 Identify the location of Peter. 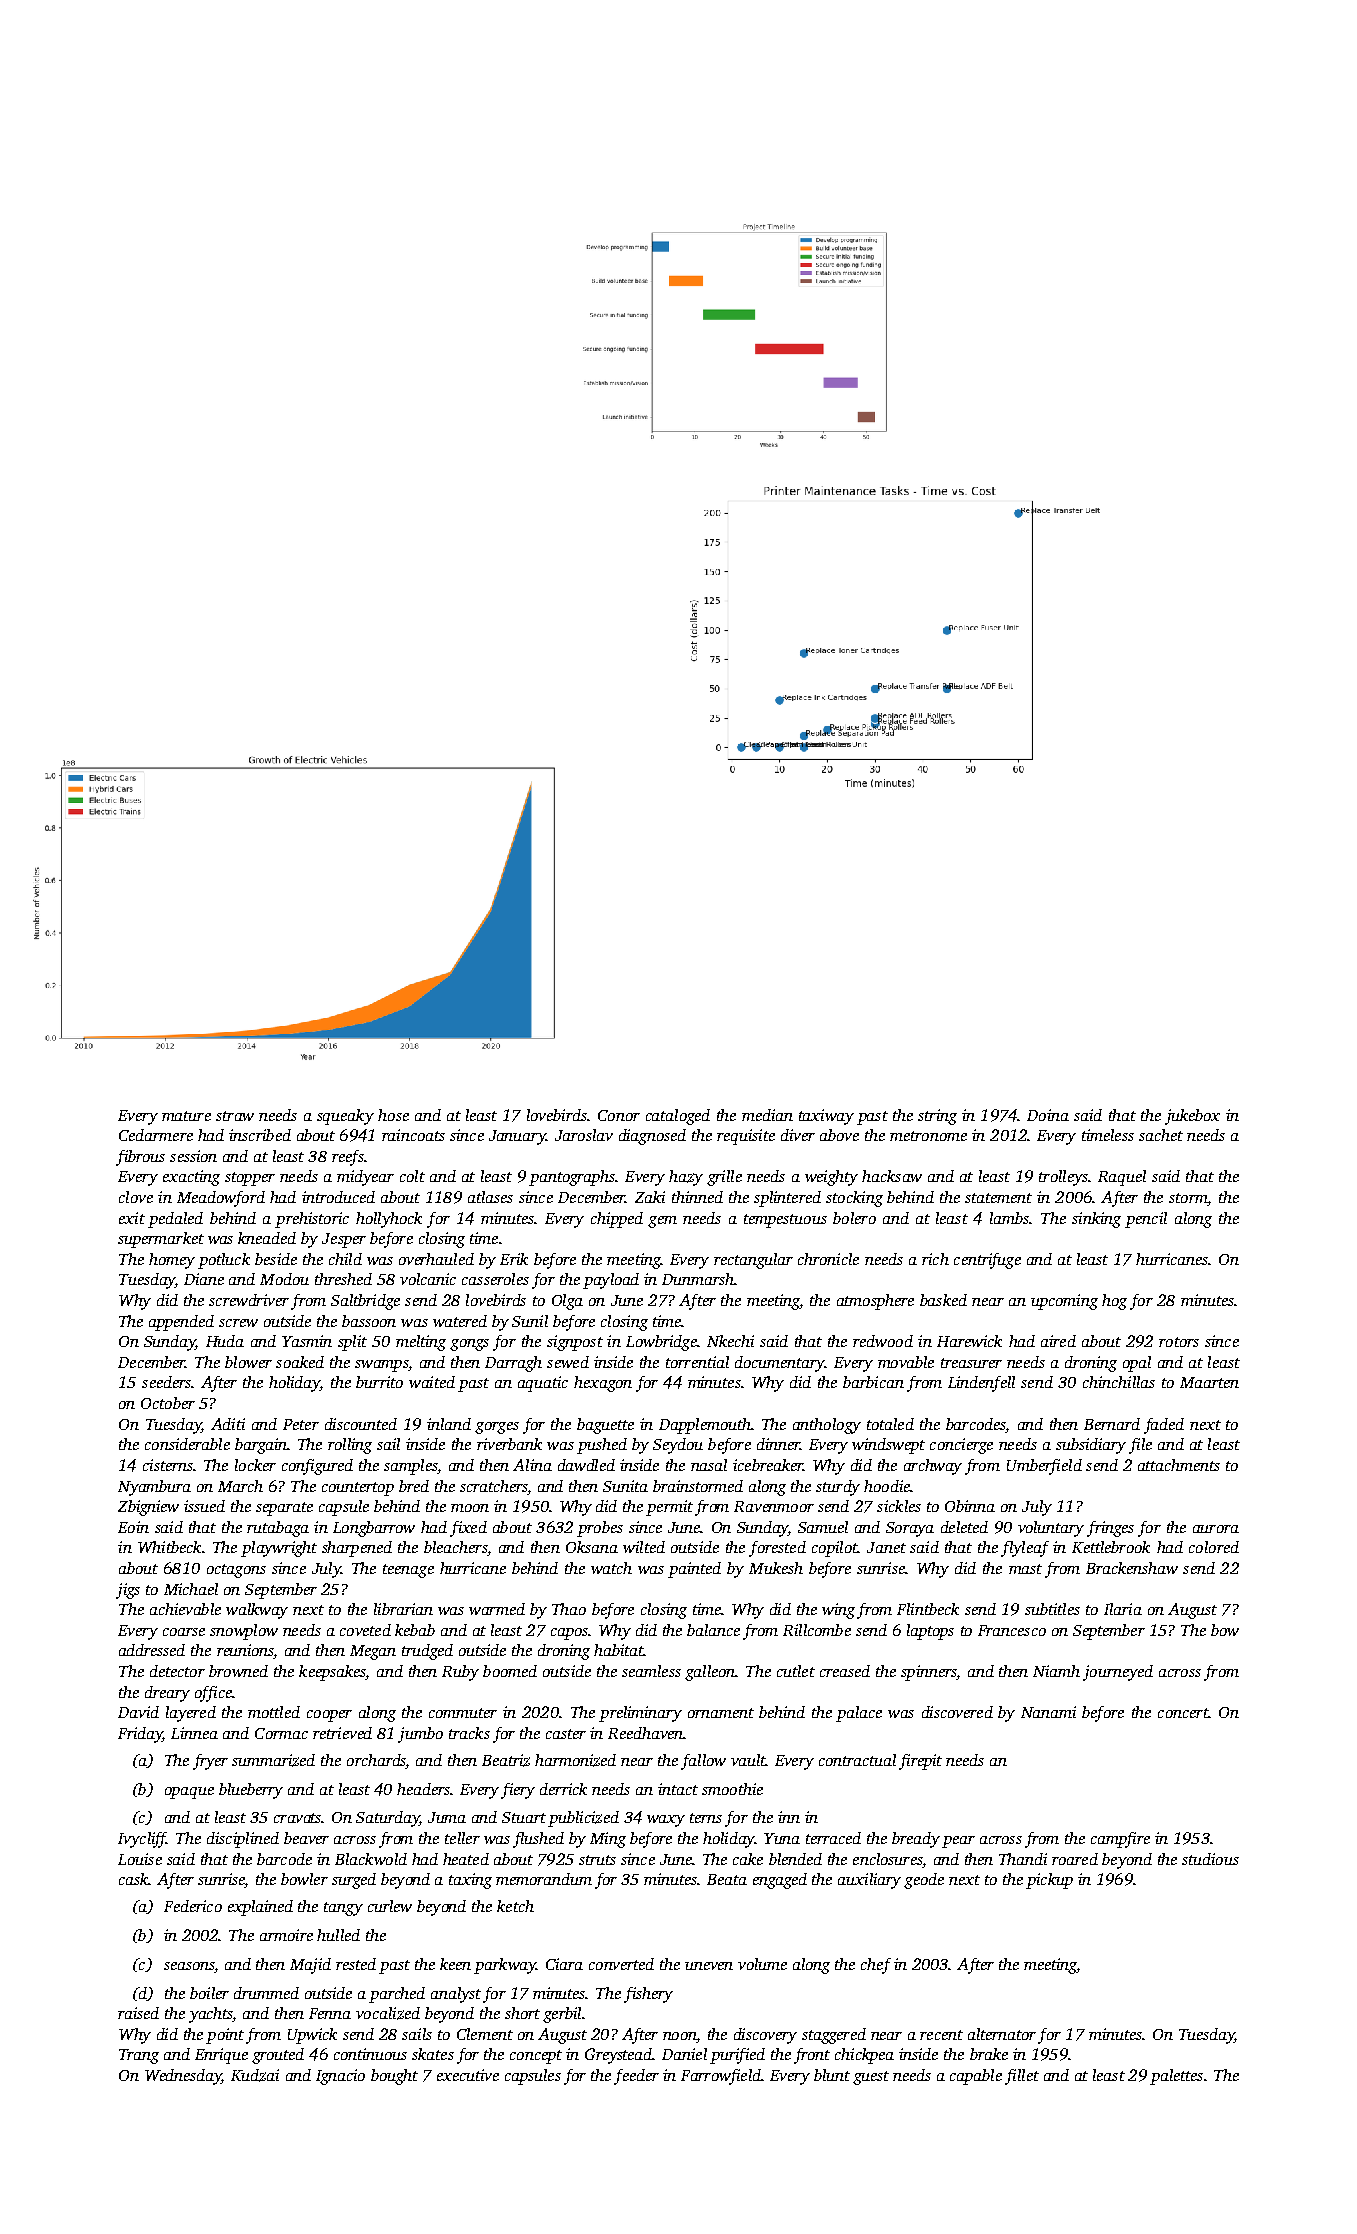
(301, 1424).
